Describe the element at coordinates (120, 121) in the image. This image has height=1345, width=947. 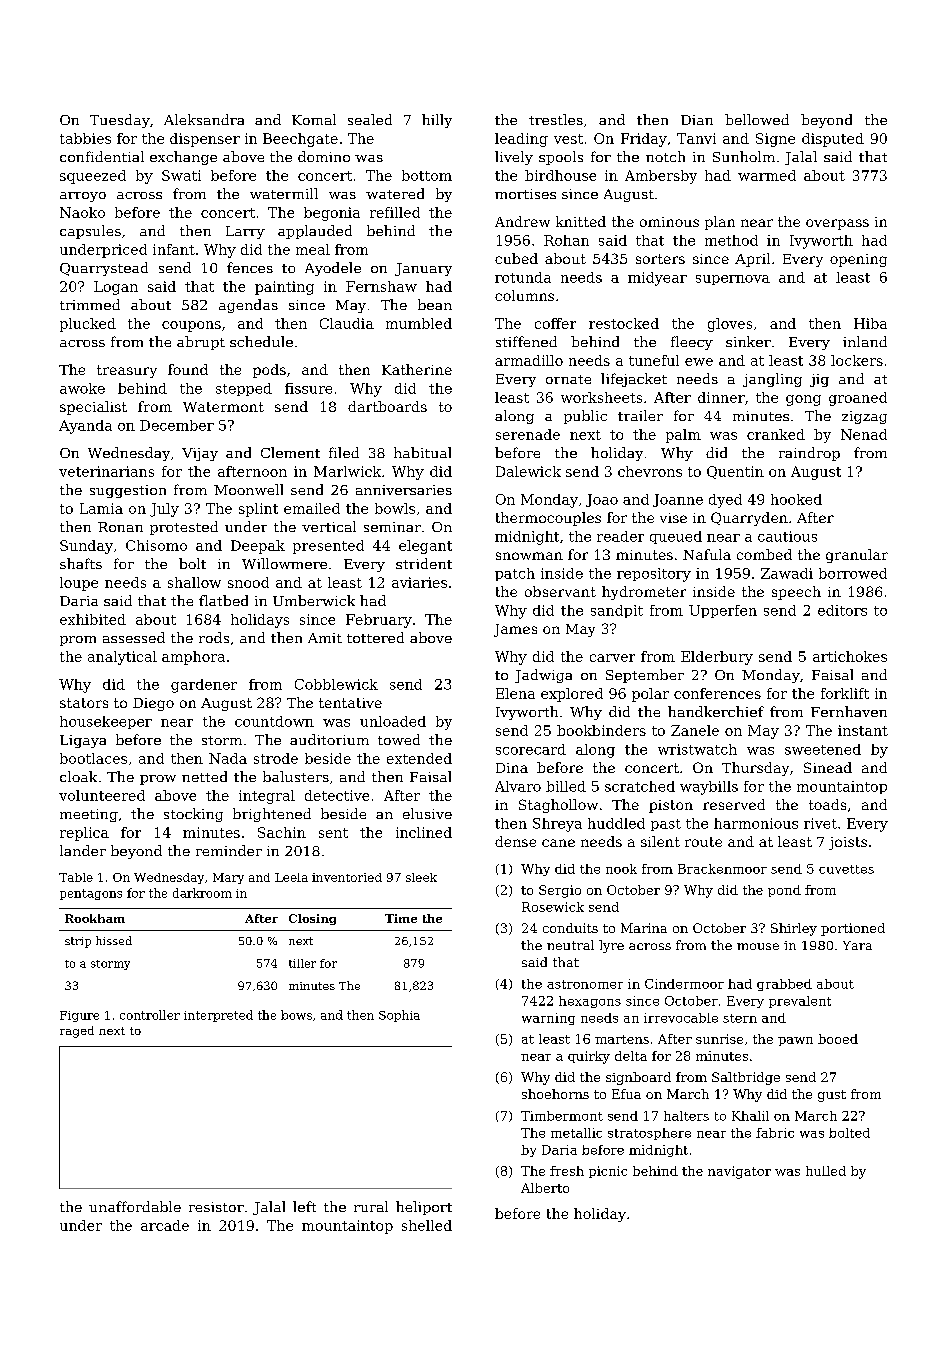
I see `Tuesday` at that location.
